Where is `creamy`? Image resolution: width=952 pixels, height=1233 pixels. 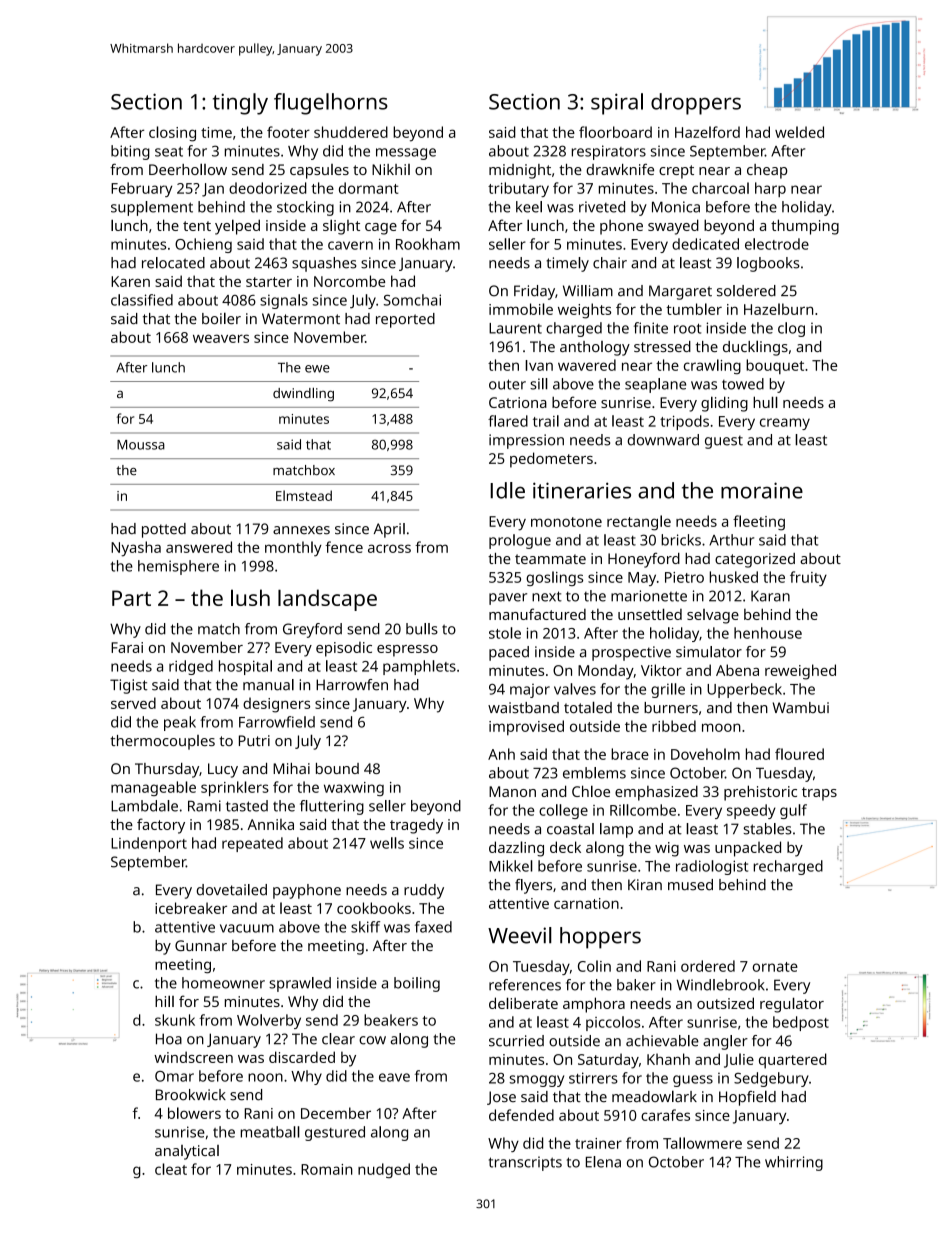 creamy is located at coordinates (785, 424).
